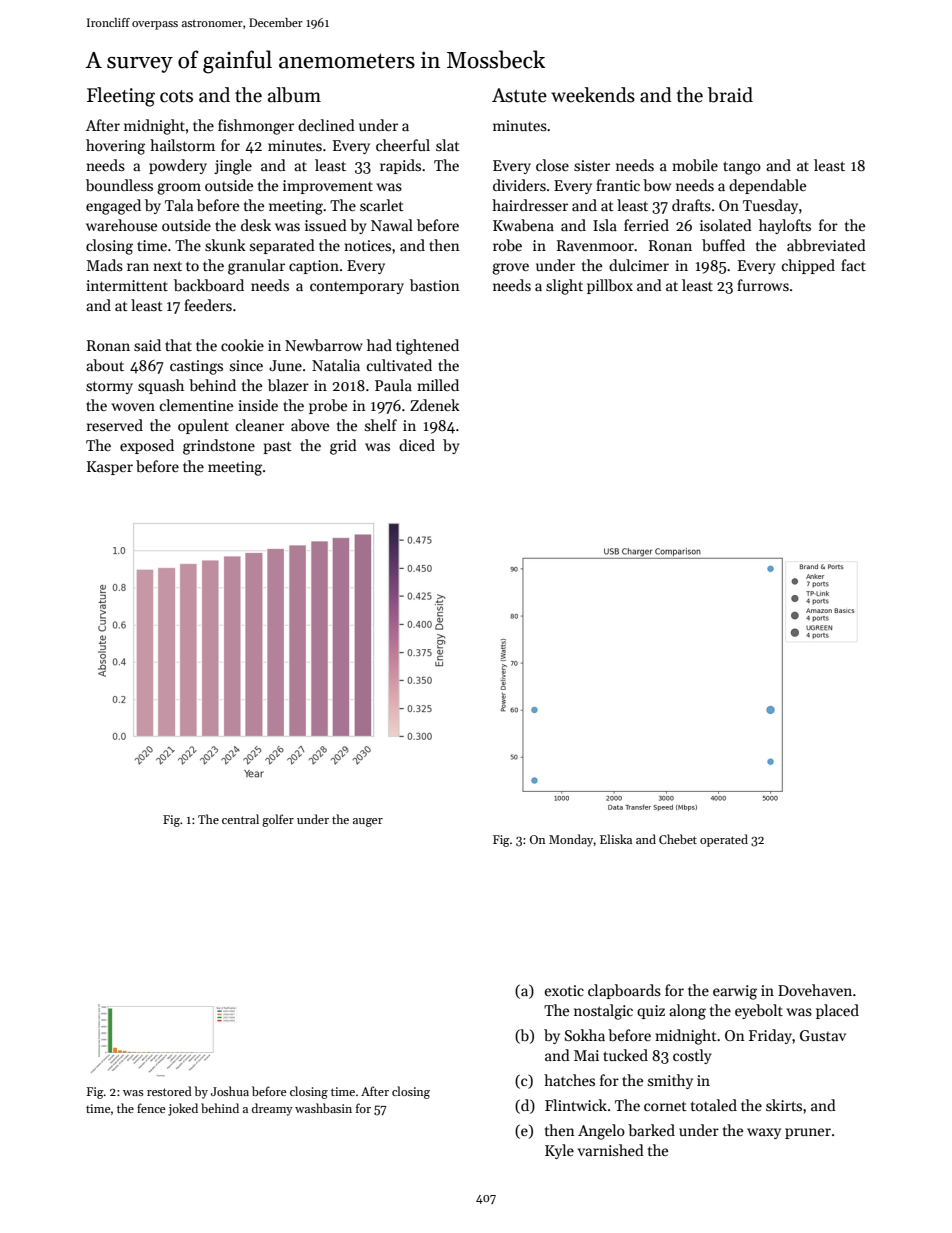 The width and height of the screenshot is (952, 1233). Describe the element at coordinates (219, 447) in the screenshot. I see `grindstone` at that location.
